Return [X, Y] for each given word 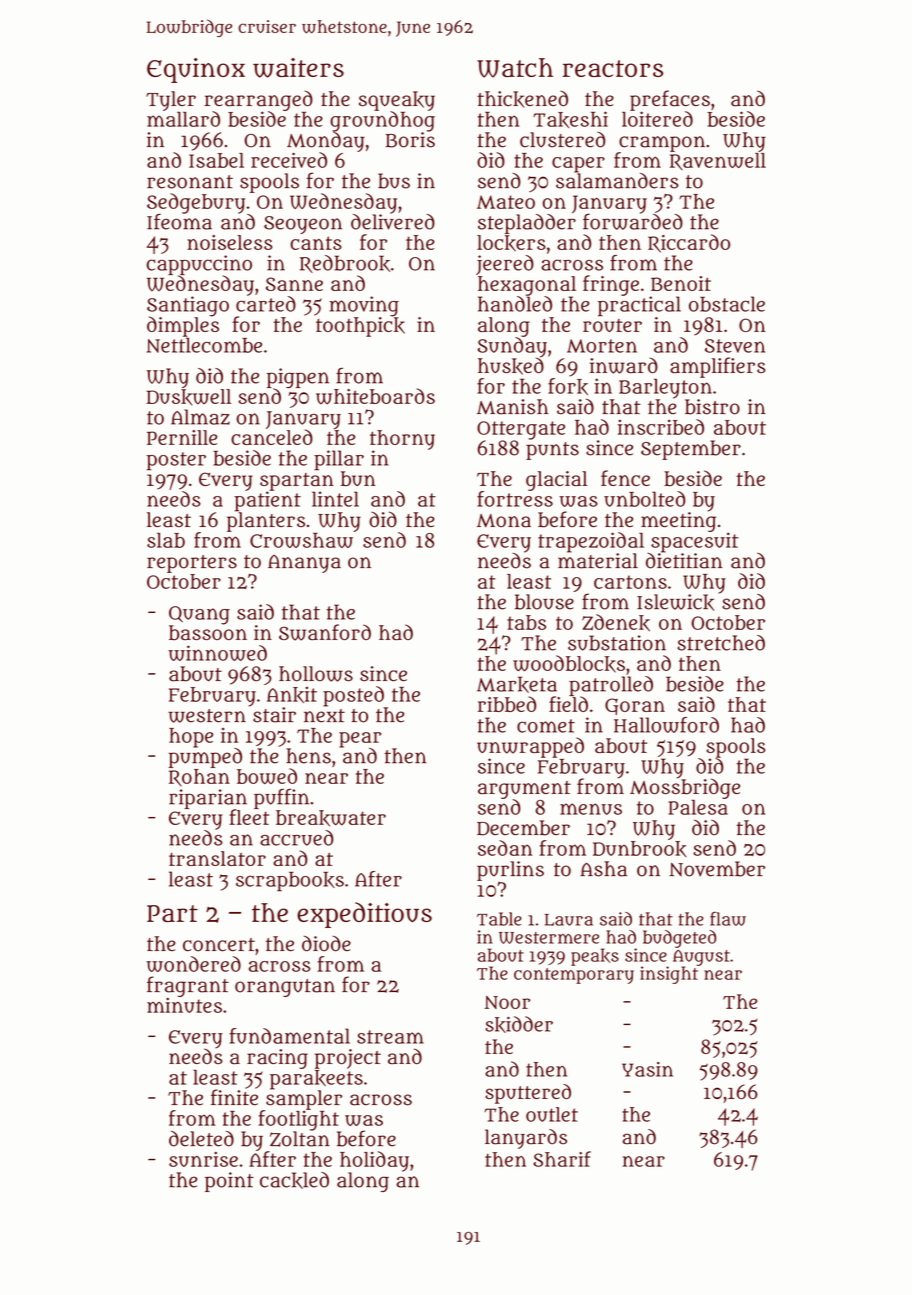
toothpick [360, 327]
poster [176, 461]
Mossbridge [685, 789]
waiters [298, 68]
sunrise [203, 1159]
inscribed [661, 427]
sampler [304, 1100]
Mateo [506, 202]
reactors [612, 68]
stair [274, 715]
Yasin [647, 1069]
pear [360, 740]
